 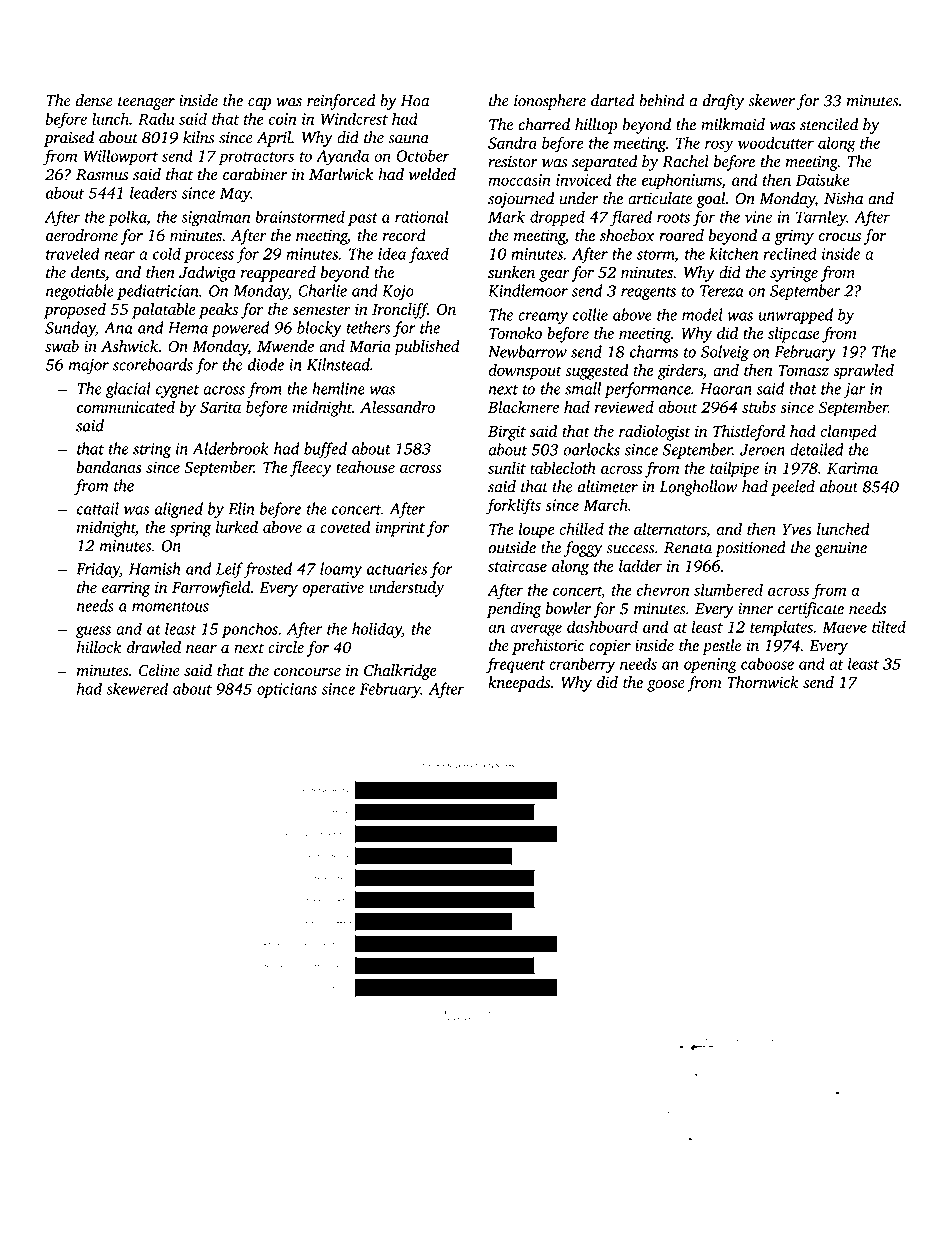 I want to click on stenciled, so click(x=829, y=124).
